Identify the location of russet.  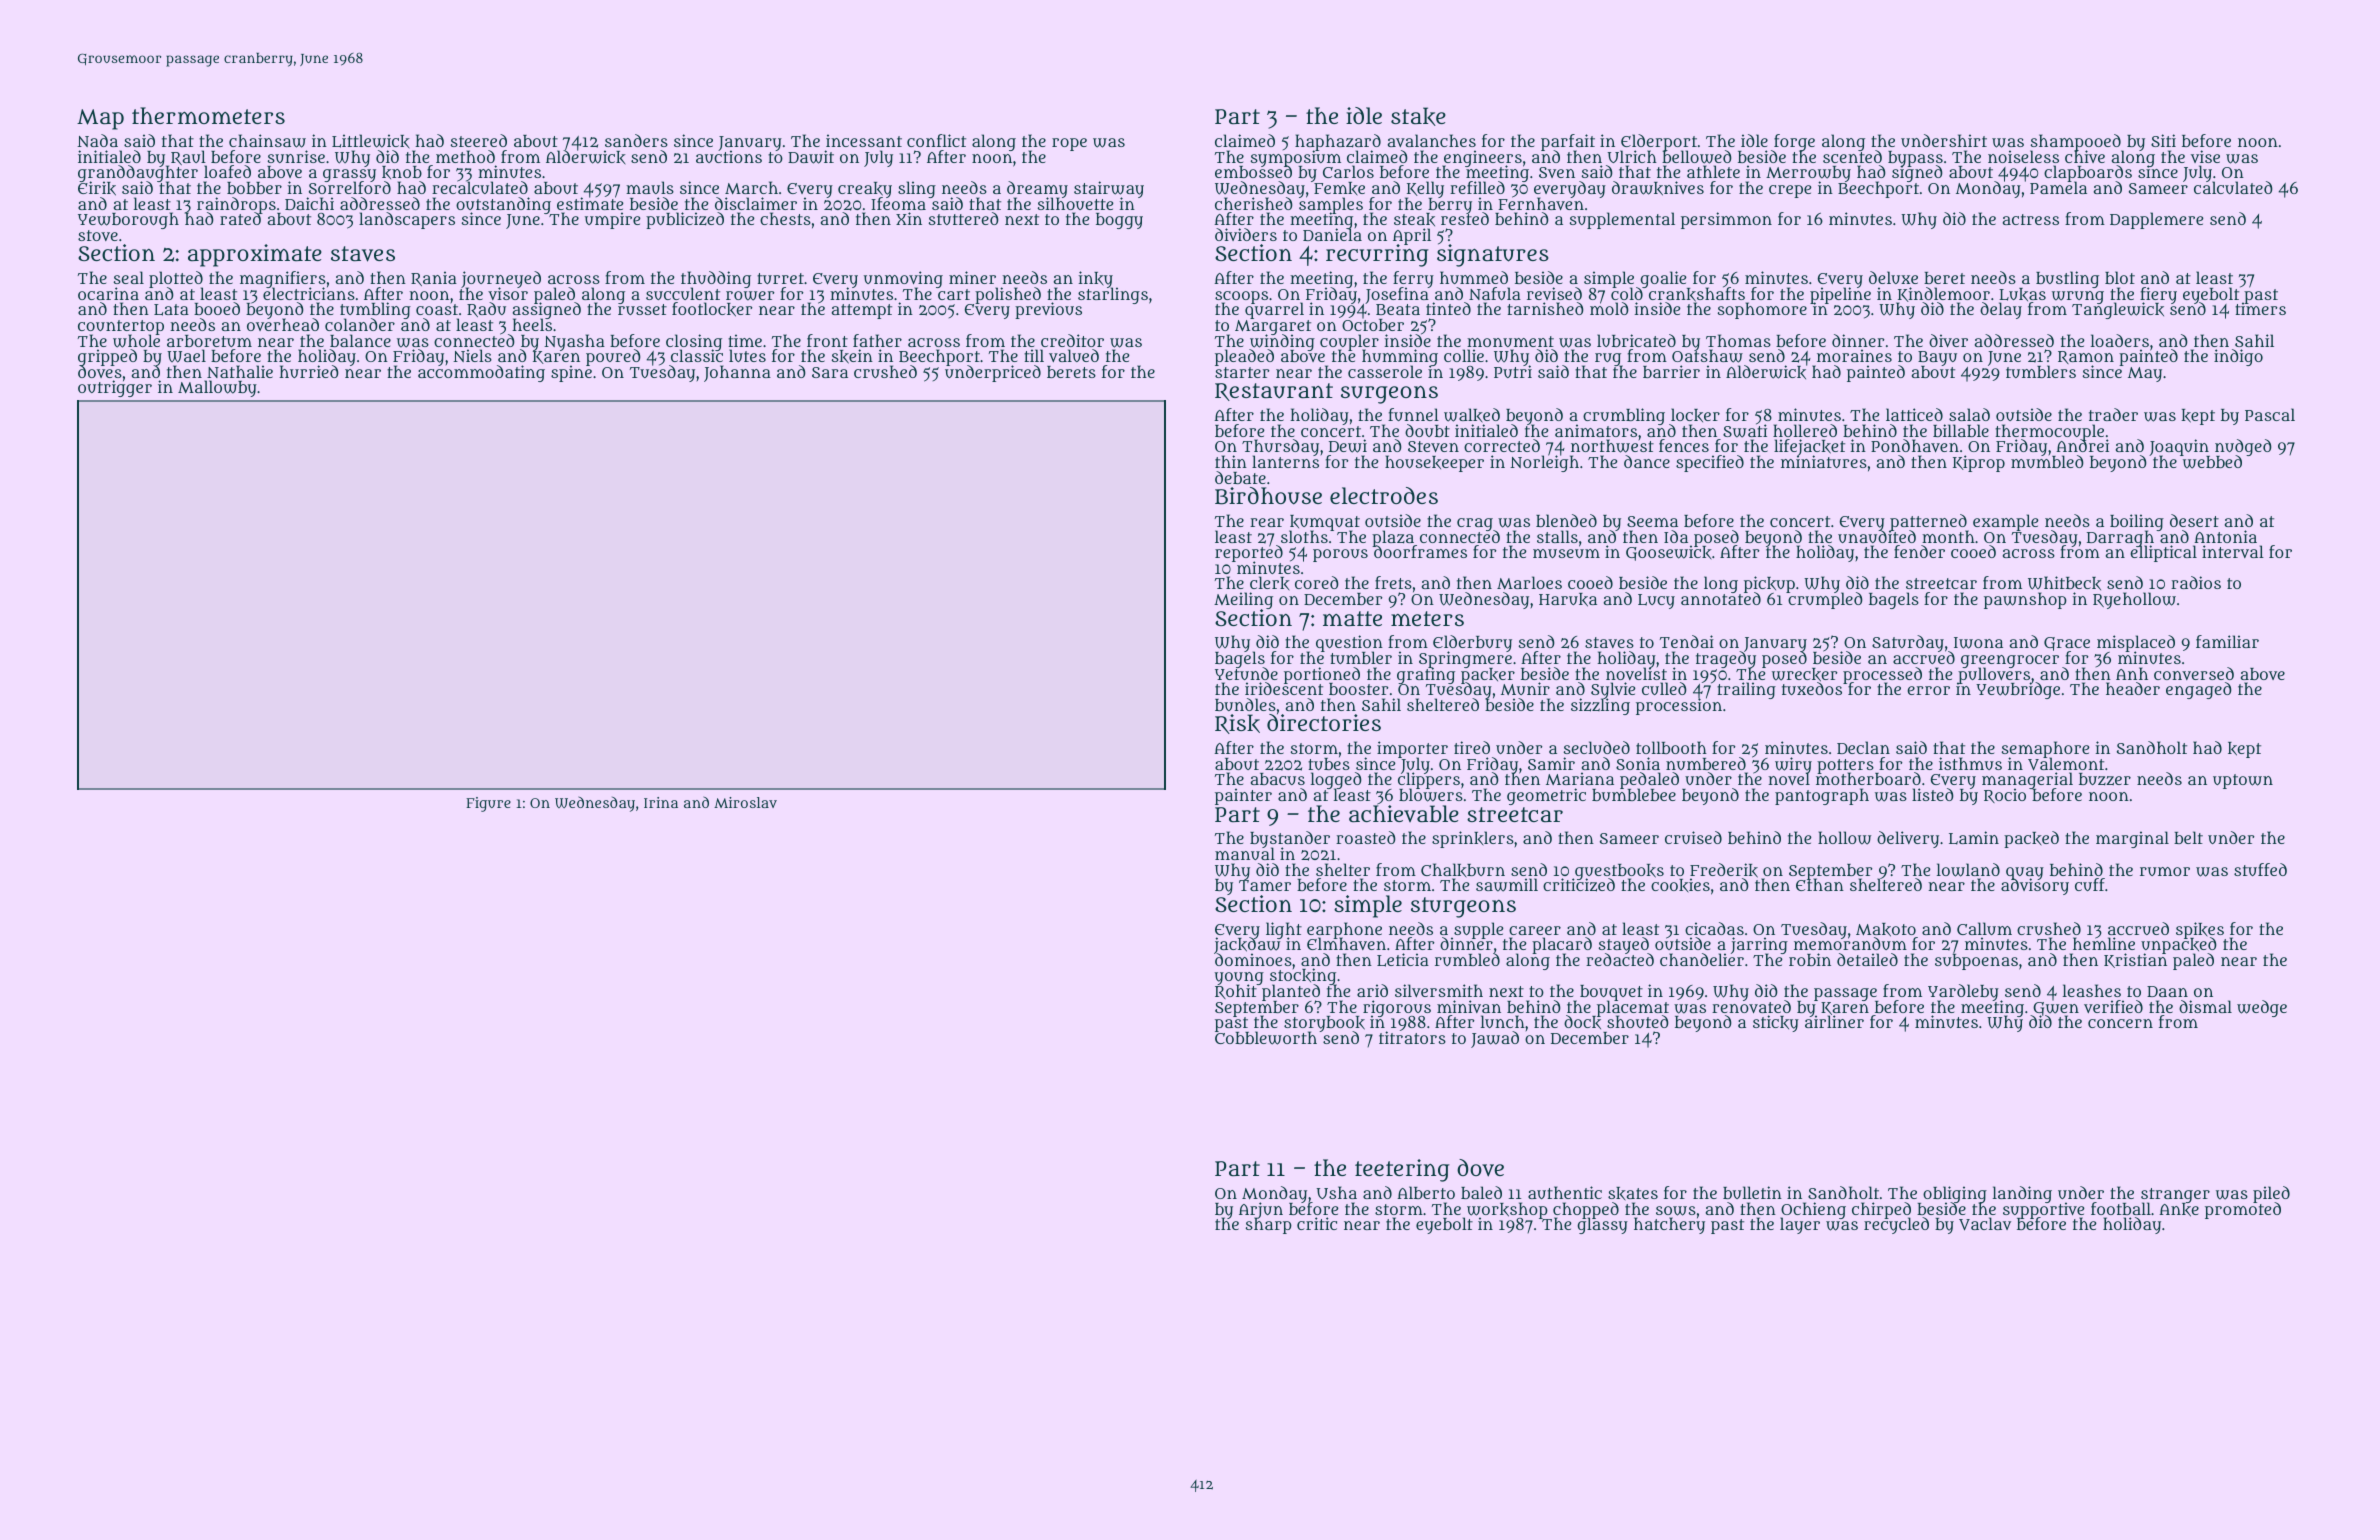
(642, 310).
